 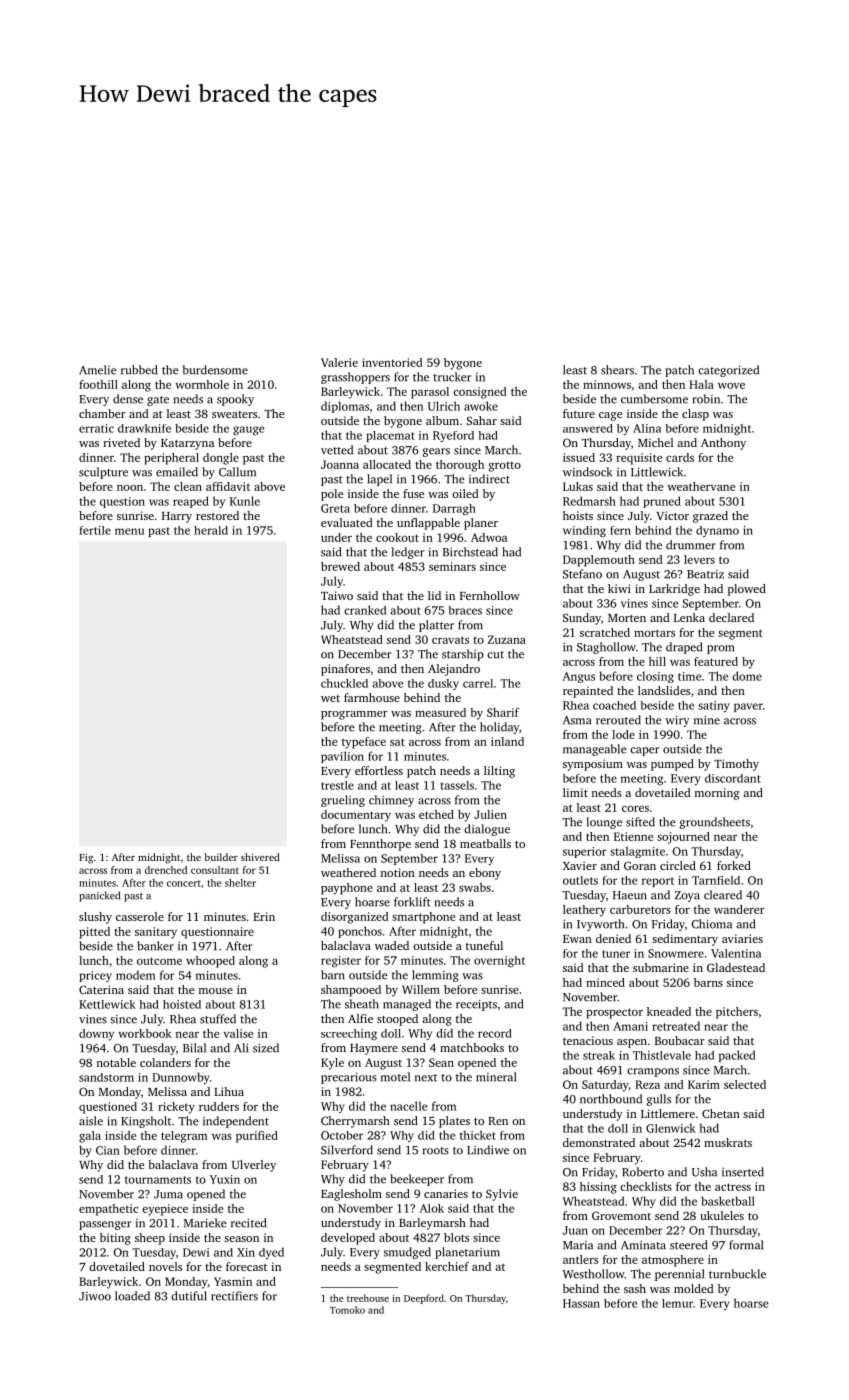 What do you see at coordinates (211, 530) in the document?
I see `herald` at bounding box center [211, 530].
